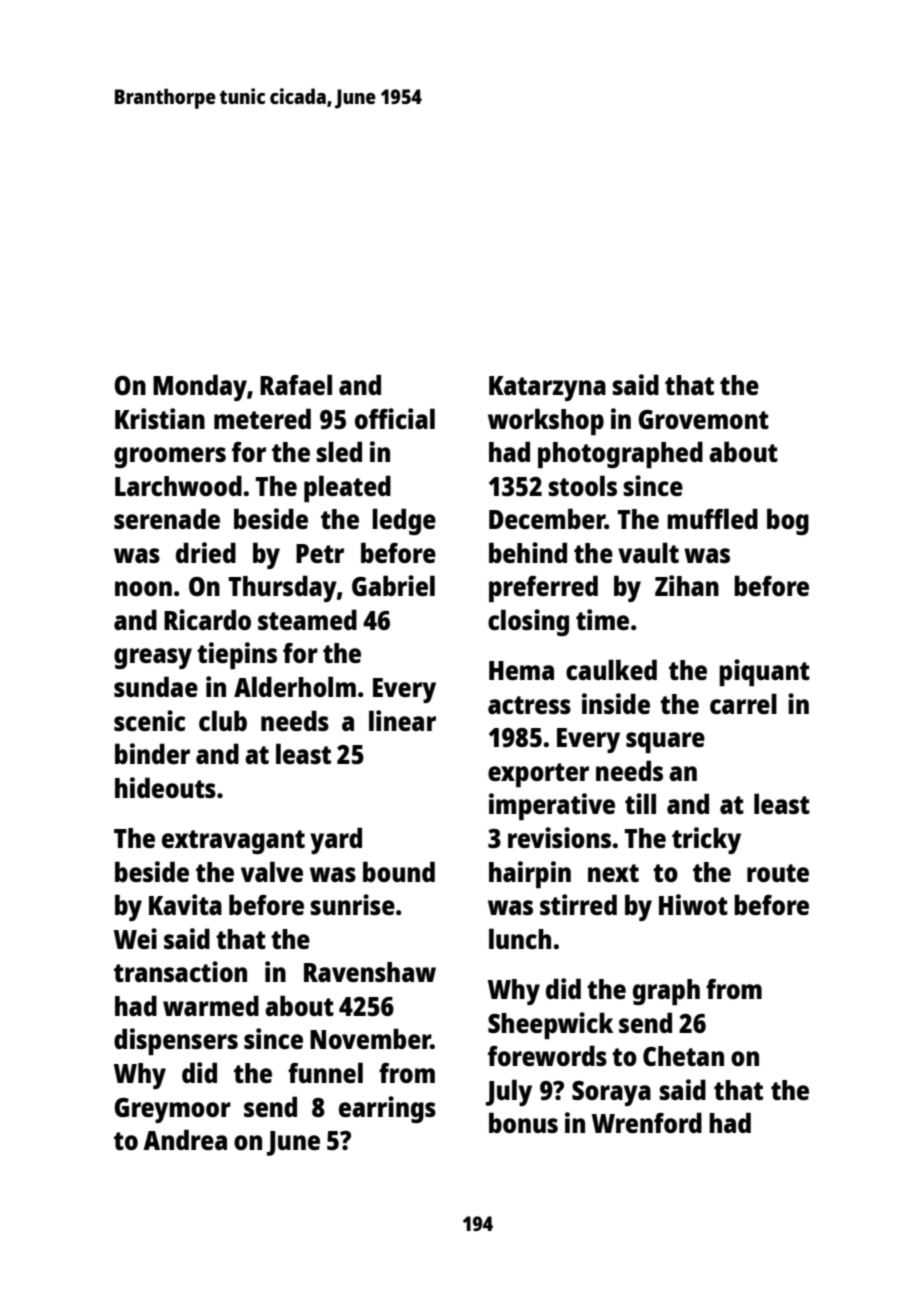 This screenshot has width=924, height=1311. What do you see at coordinates (538, 775) in the screenshot?
I see `exporter` at bounding box center [538, 775].
